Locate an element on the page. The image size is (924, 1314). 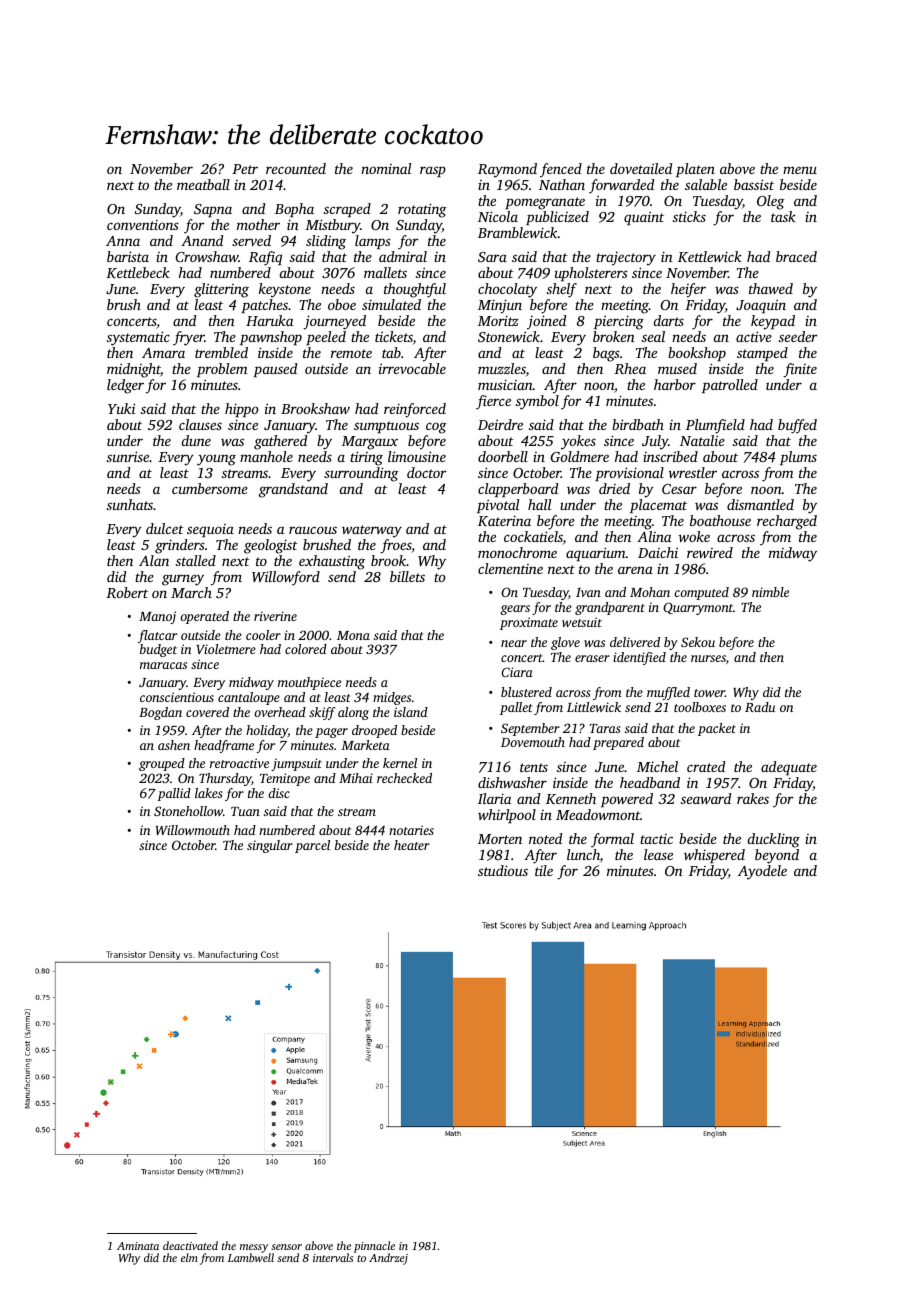
heater is located at coordinates (412, 845).
